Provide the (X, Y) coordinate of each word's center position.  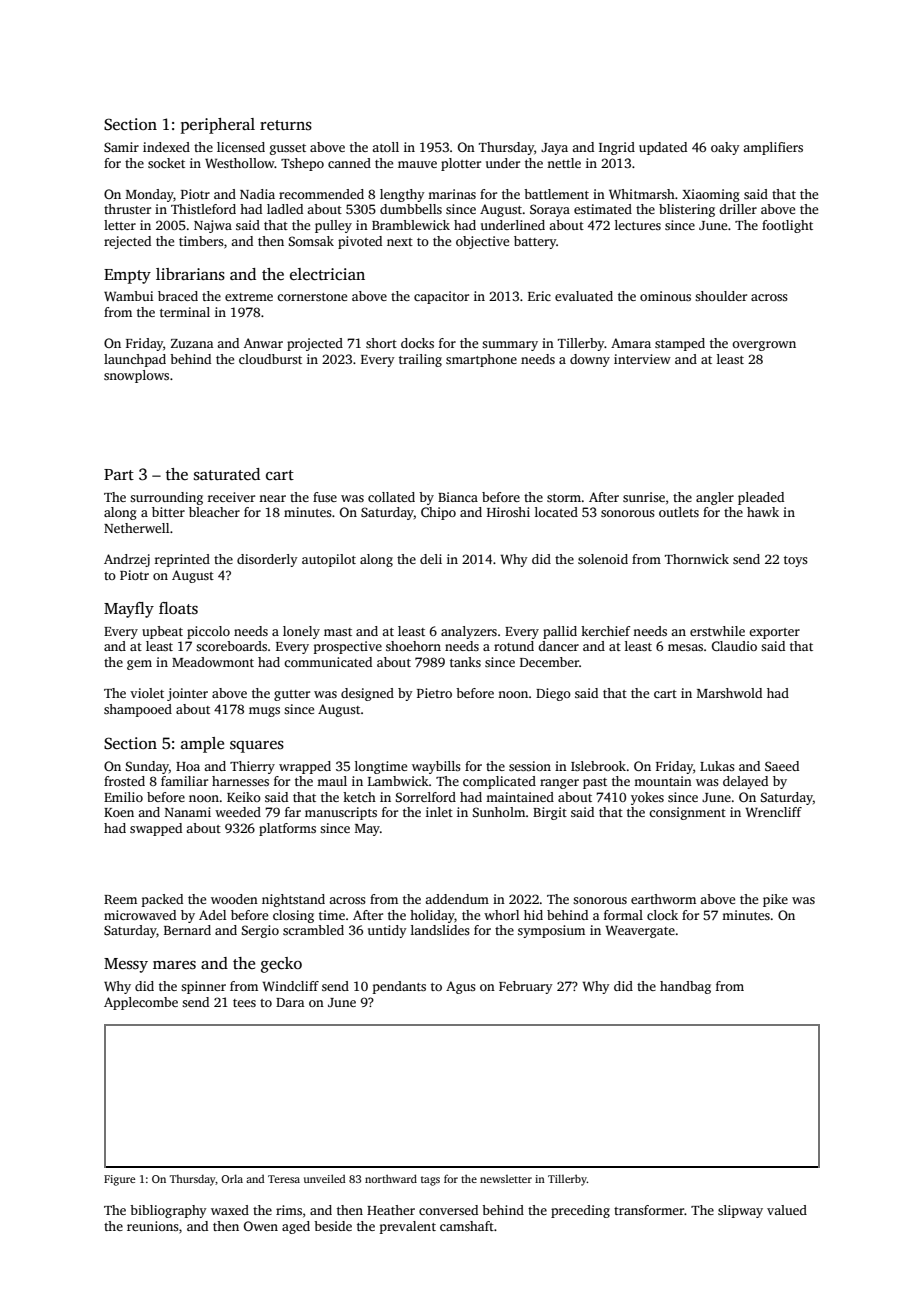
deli (431, 559)
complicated (499, 782)
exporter (774, 633)
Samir (121, 147)
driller (738, 209)
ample (202, 745)
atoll (385, 147)
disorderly (267, 560)
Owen (261, 1226)
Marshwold (729, 693)
